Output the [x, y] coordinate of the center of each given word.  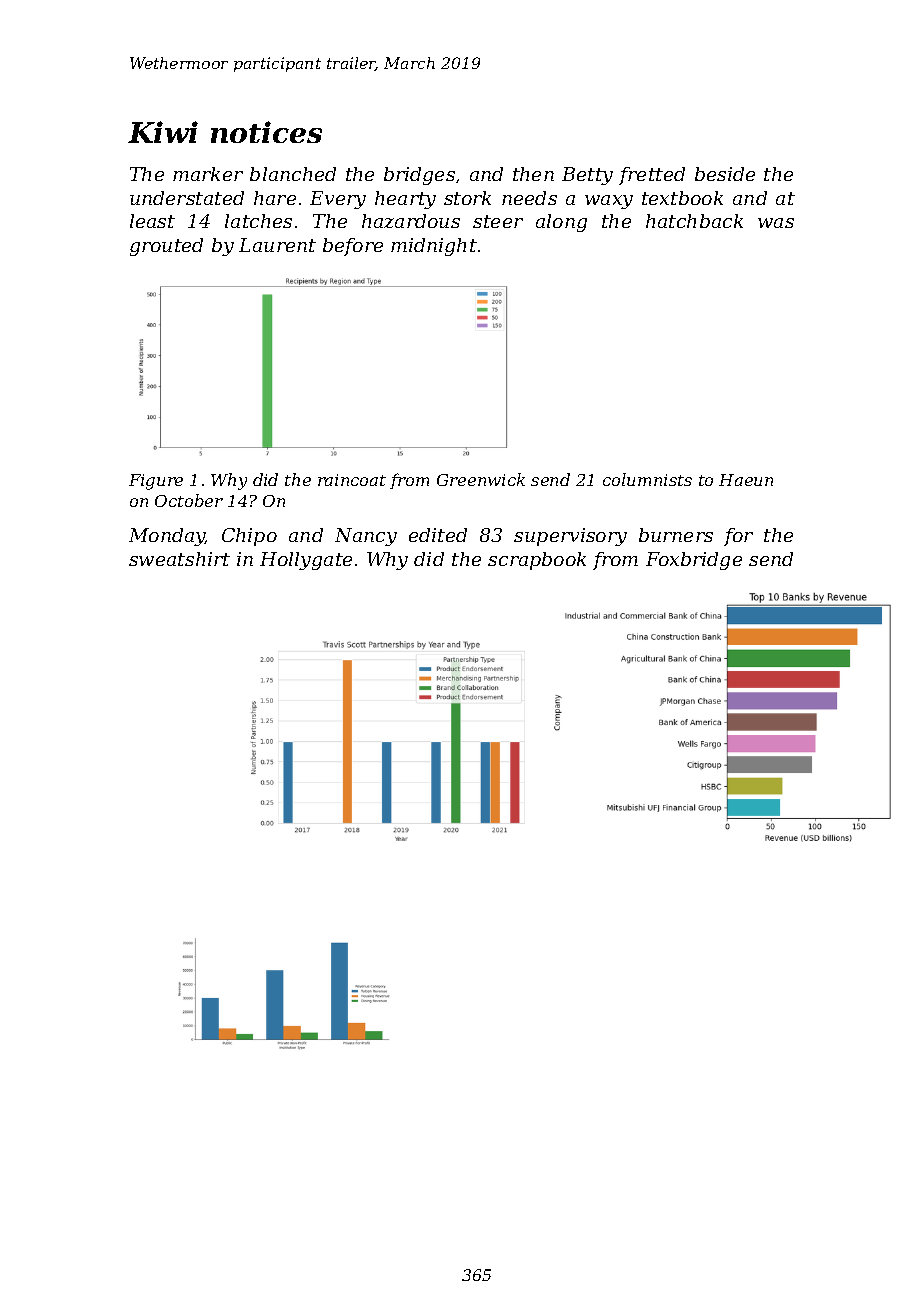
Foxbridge [694, 561]
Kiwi [163, 132]
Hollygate [306, 561]
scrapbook [537, 561]
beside [725, 174]
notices [266, 132]
